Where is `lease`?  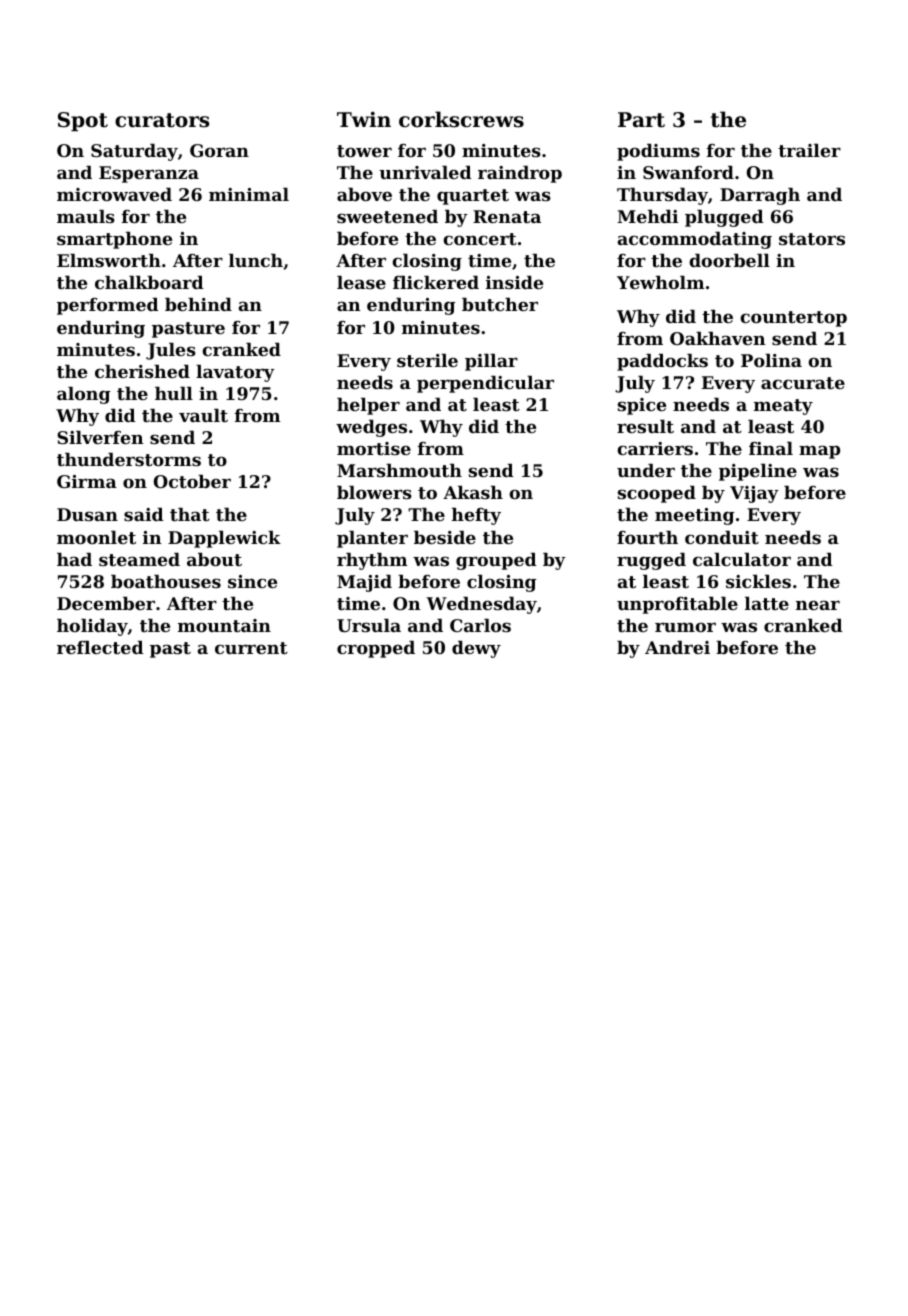
lease is located at coordinates (361, 282).
